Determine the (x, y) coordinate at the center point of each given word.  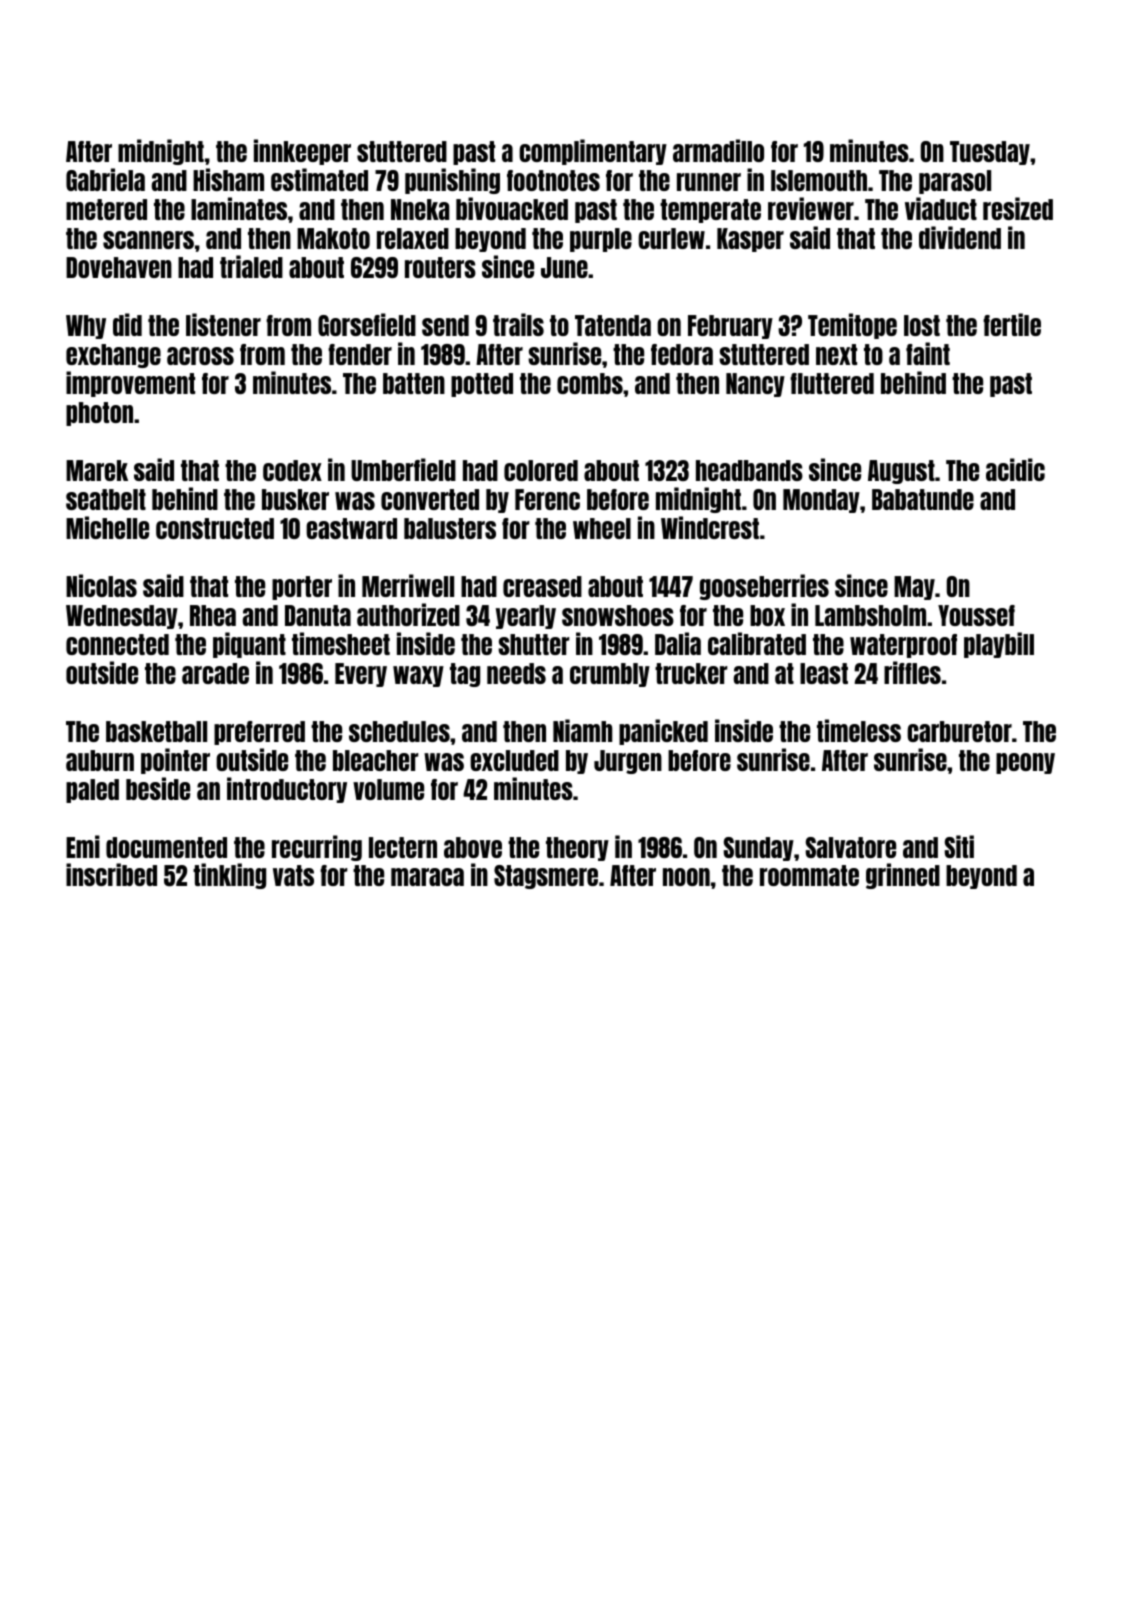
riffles (912, 672)
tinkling (229, 876)
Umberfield (403, 469)
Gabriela (105, 179)
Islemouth (819, 180)
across (200, 356)
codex (292, 470)
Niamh (582, 730)
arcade (215, 673)
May (914, 588)
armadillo (718, 150)
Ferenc (547, 499)
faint (928, 353)
